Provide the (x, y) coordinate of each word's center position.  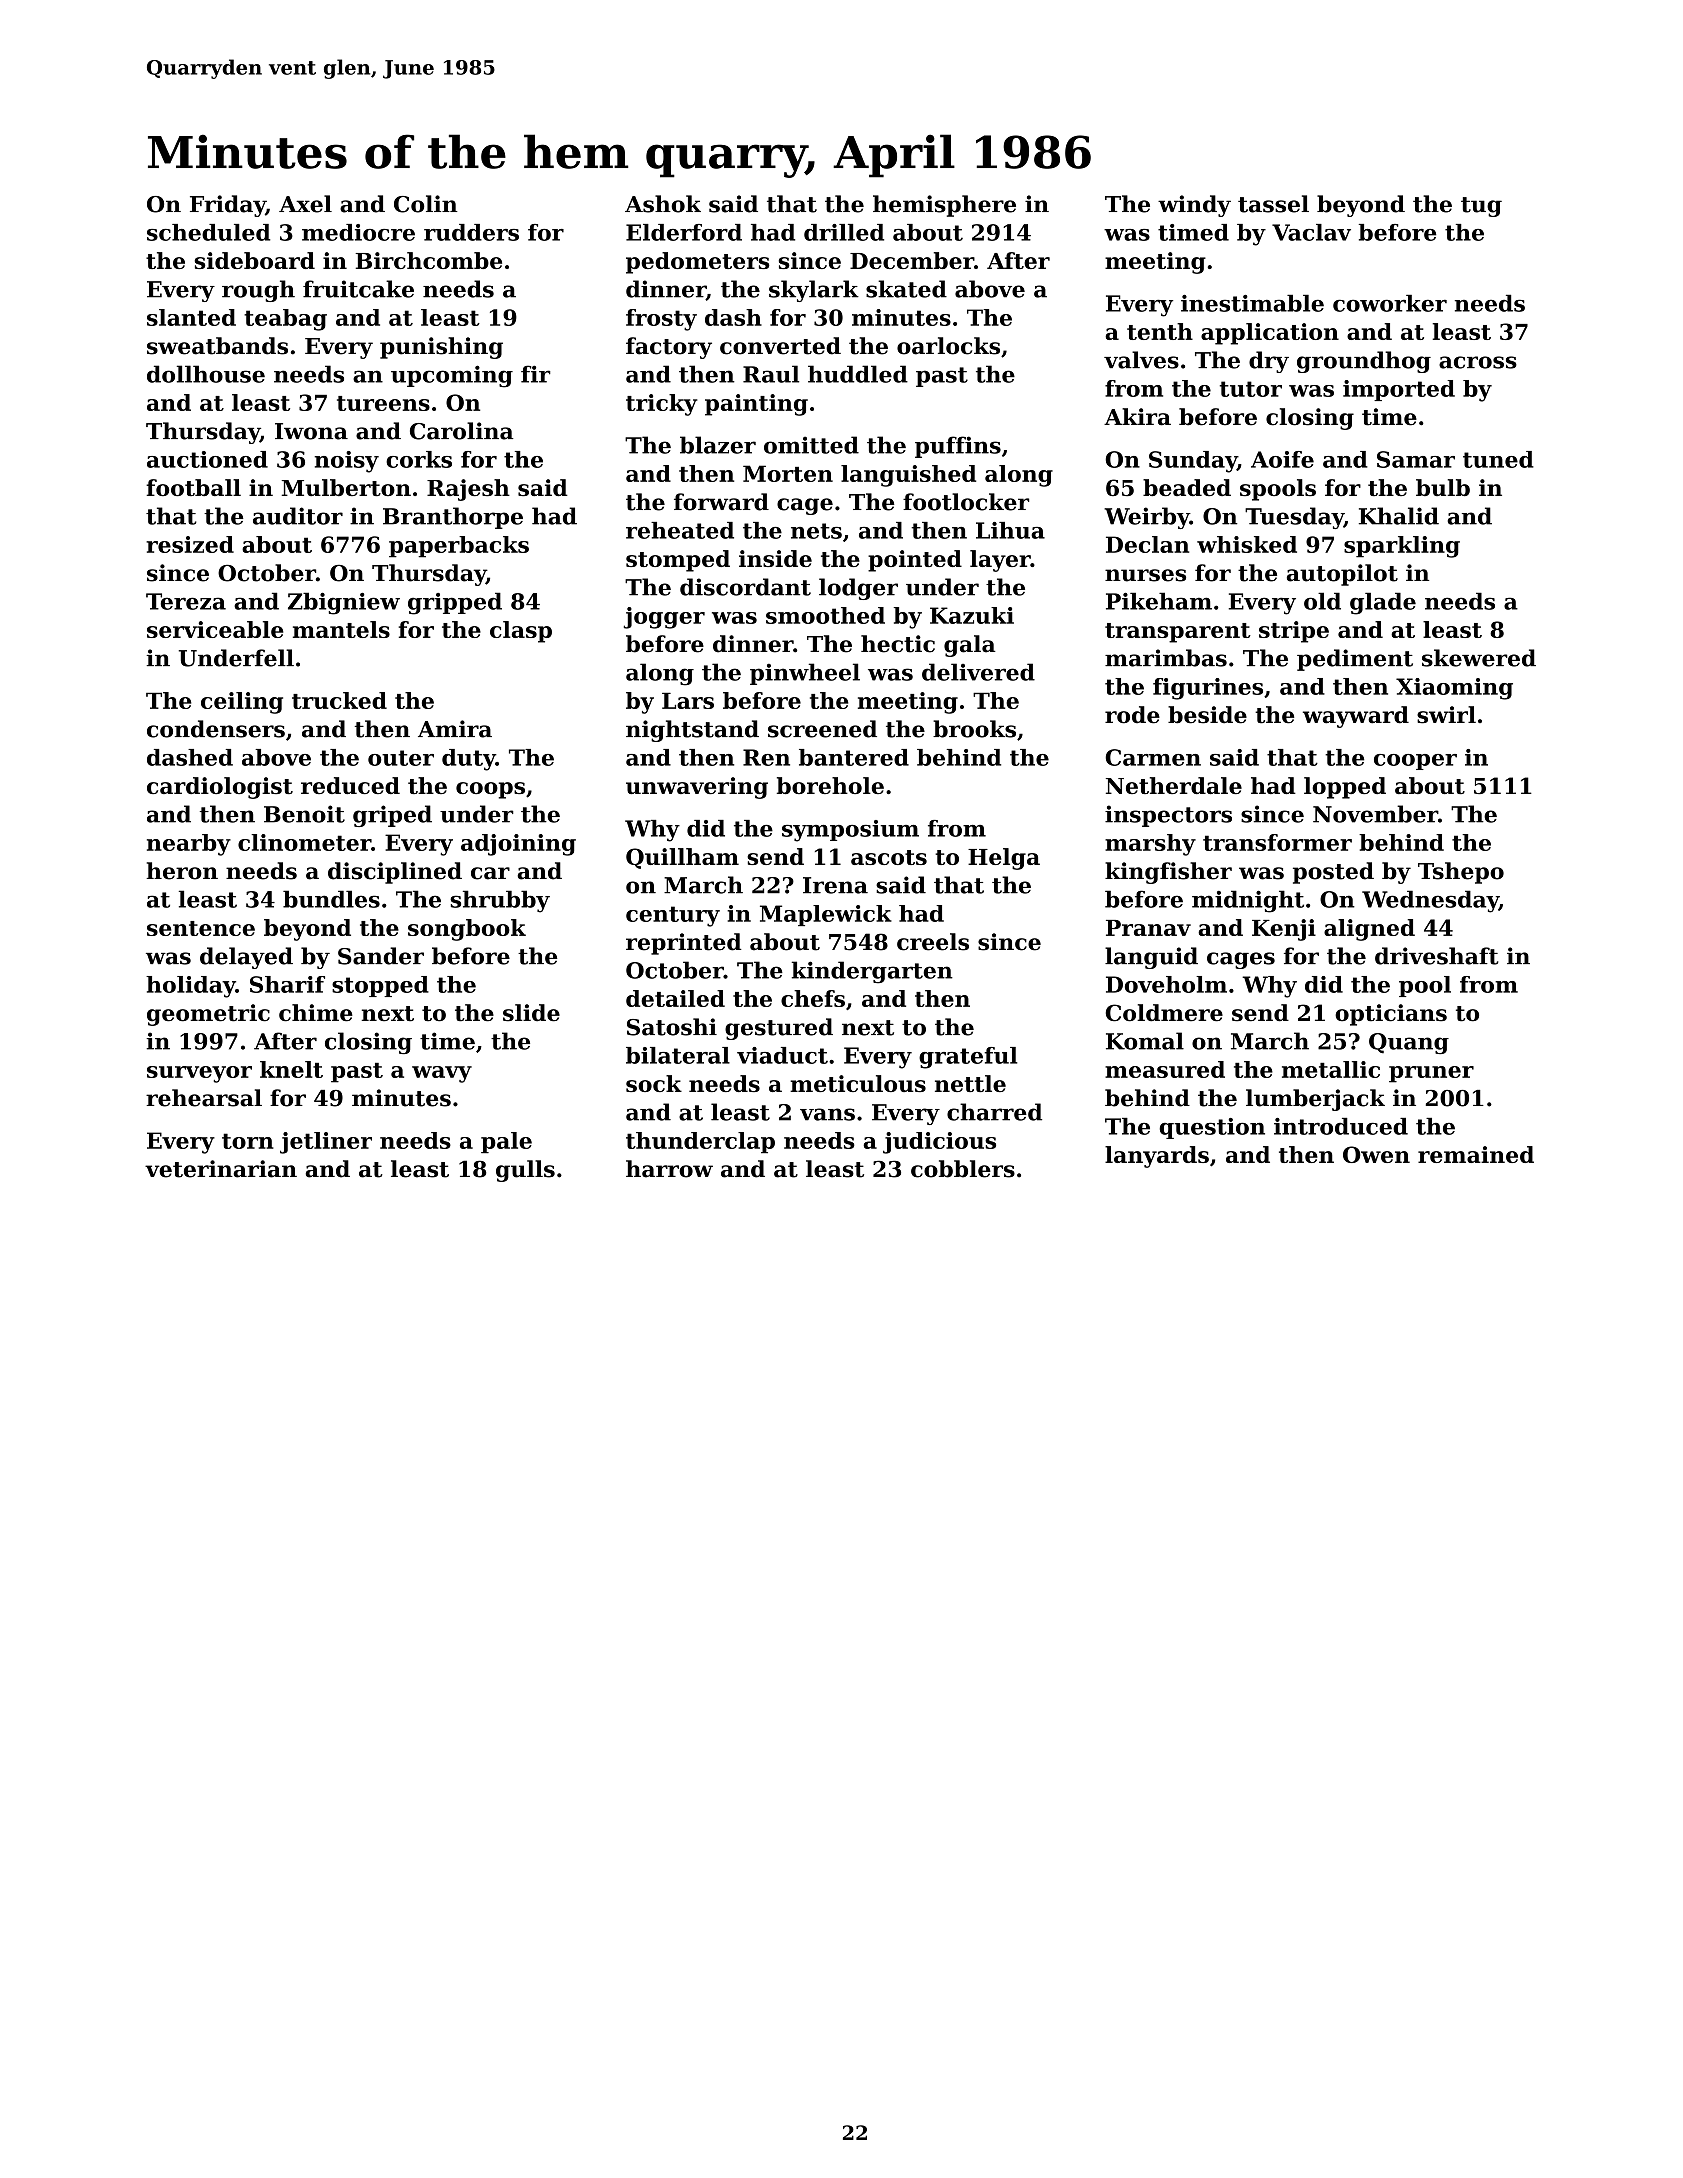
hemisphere (944, 206)
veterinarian (221, 1169)
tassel (1273, 204)
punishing (441, 348)
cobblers (963, 1169)
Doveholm (1166, 984)
